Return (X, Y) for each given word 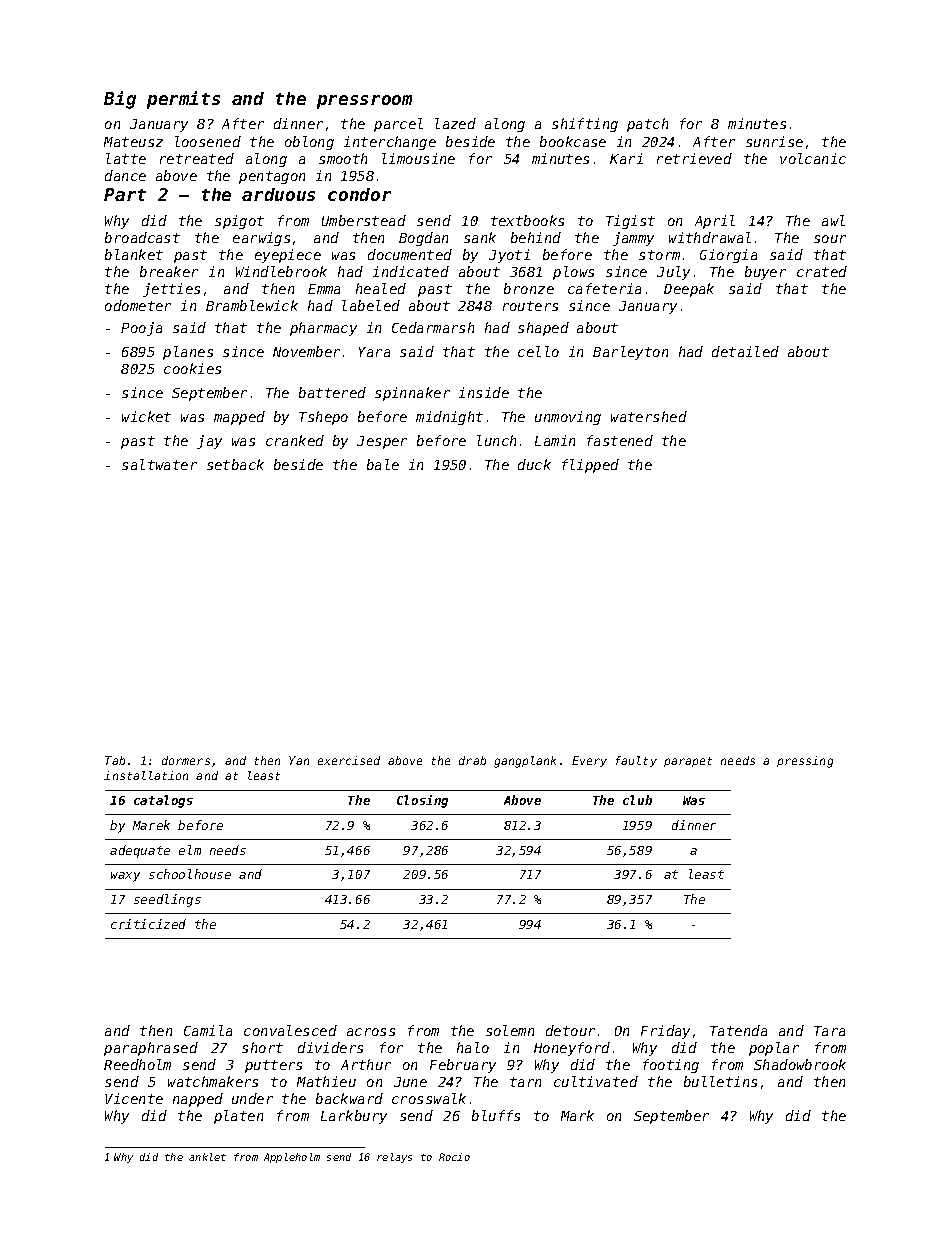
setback (235, 464)
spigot (239, 222)
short (262, 1047)
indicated (411, 271)
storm (659, 255)
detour (570, 1030)
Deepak (689, 290)
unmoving (568, 418)
